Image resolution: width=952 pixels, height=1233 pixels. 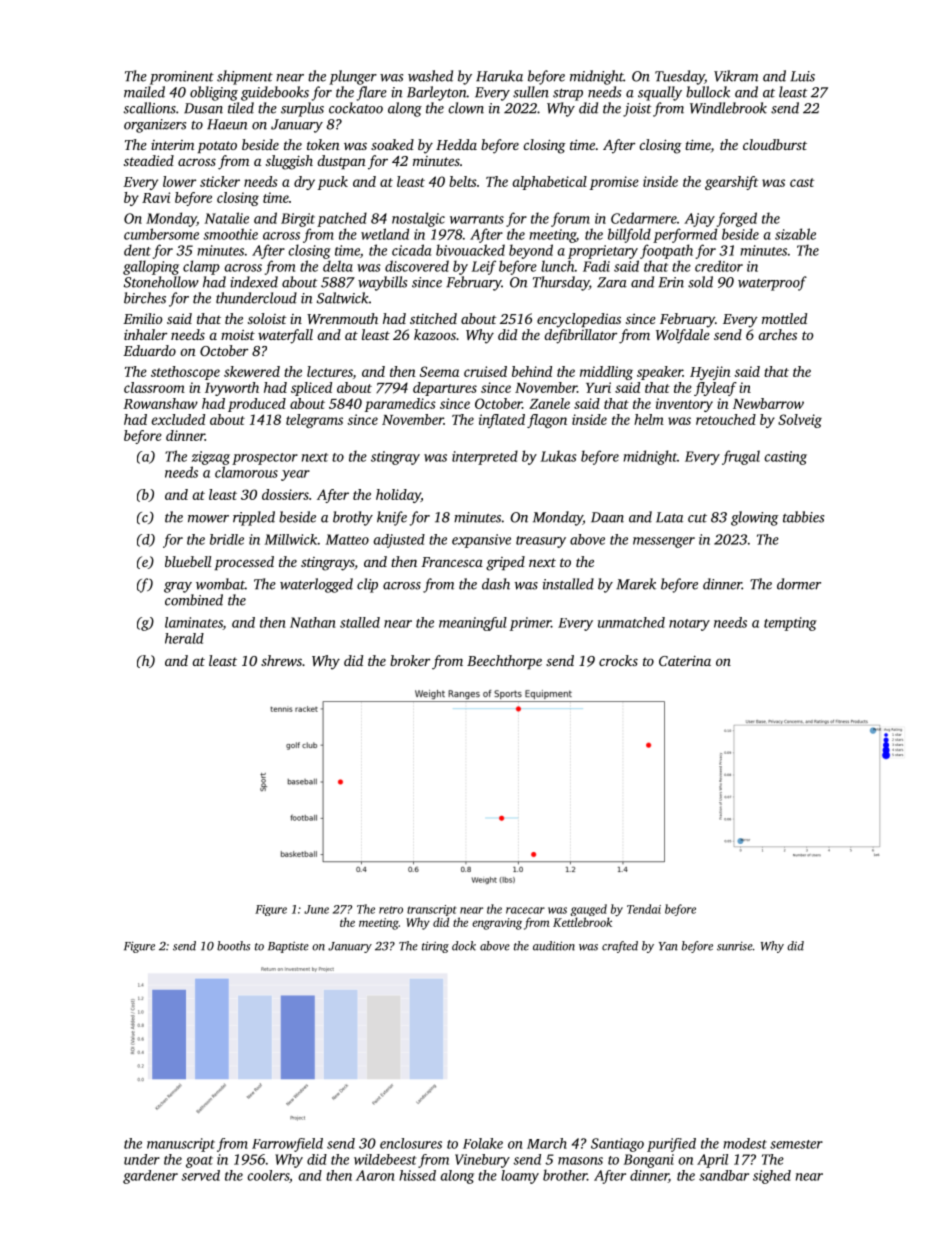 I want to click on mower, so click(x=208, y=519).
